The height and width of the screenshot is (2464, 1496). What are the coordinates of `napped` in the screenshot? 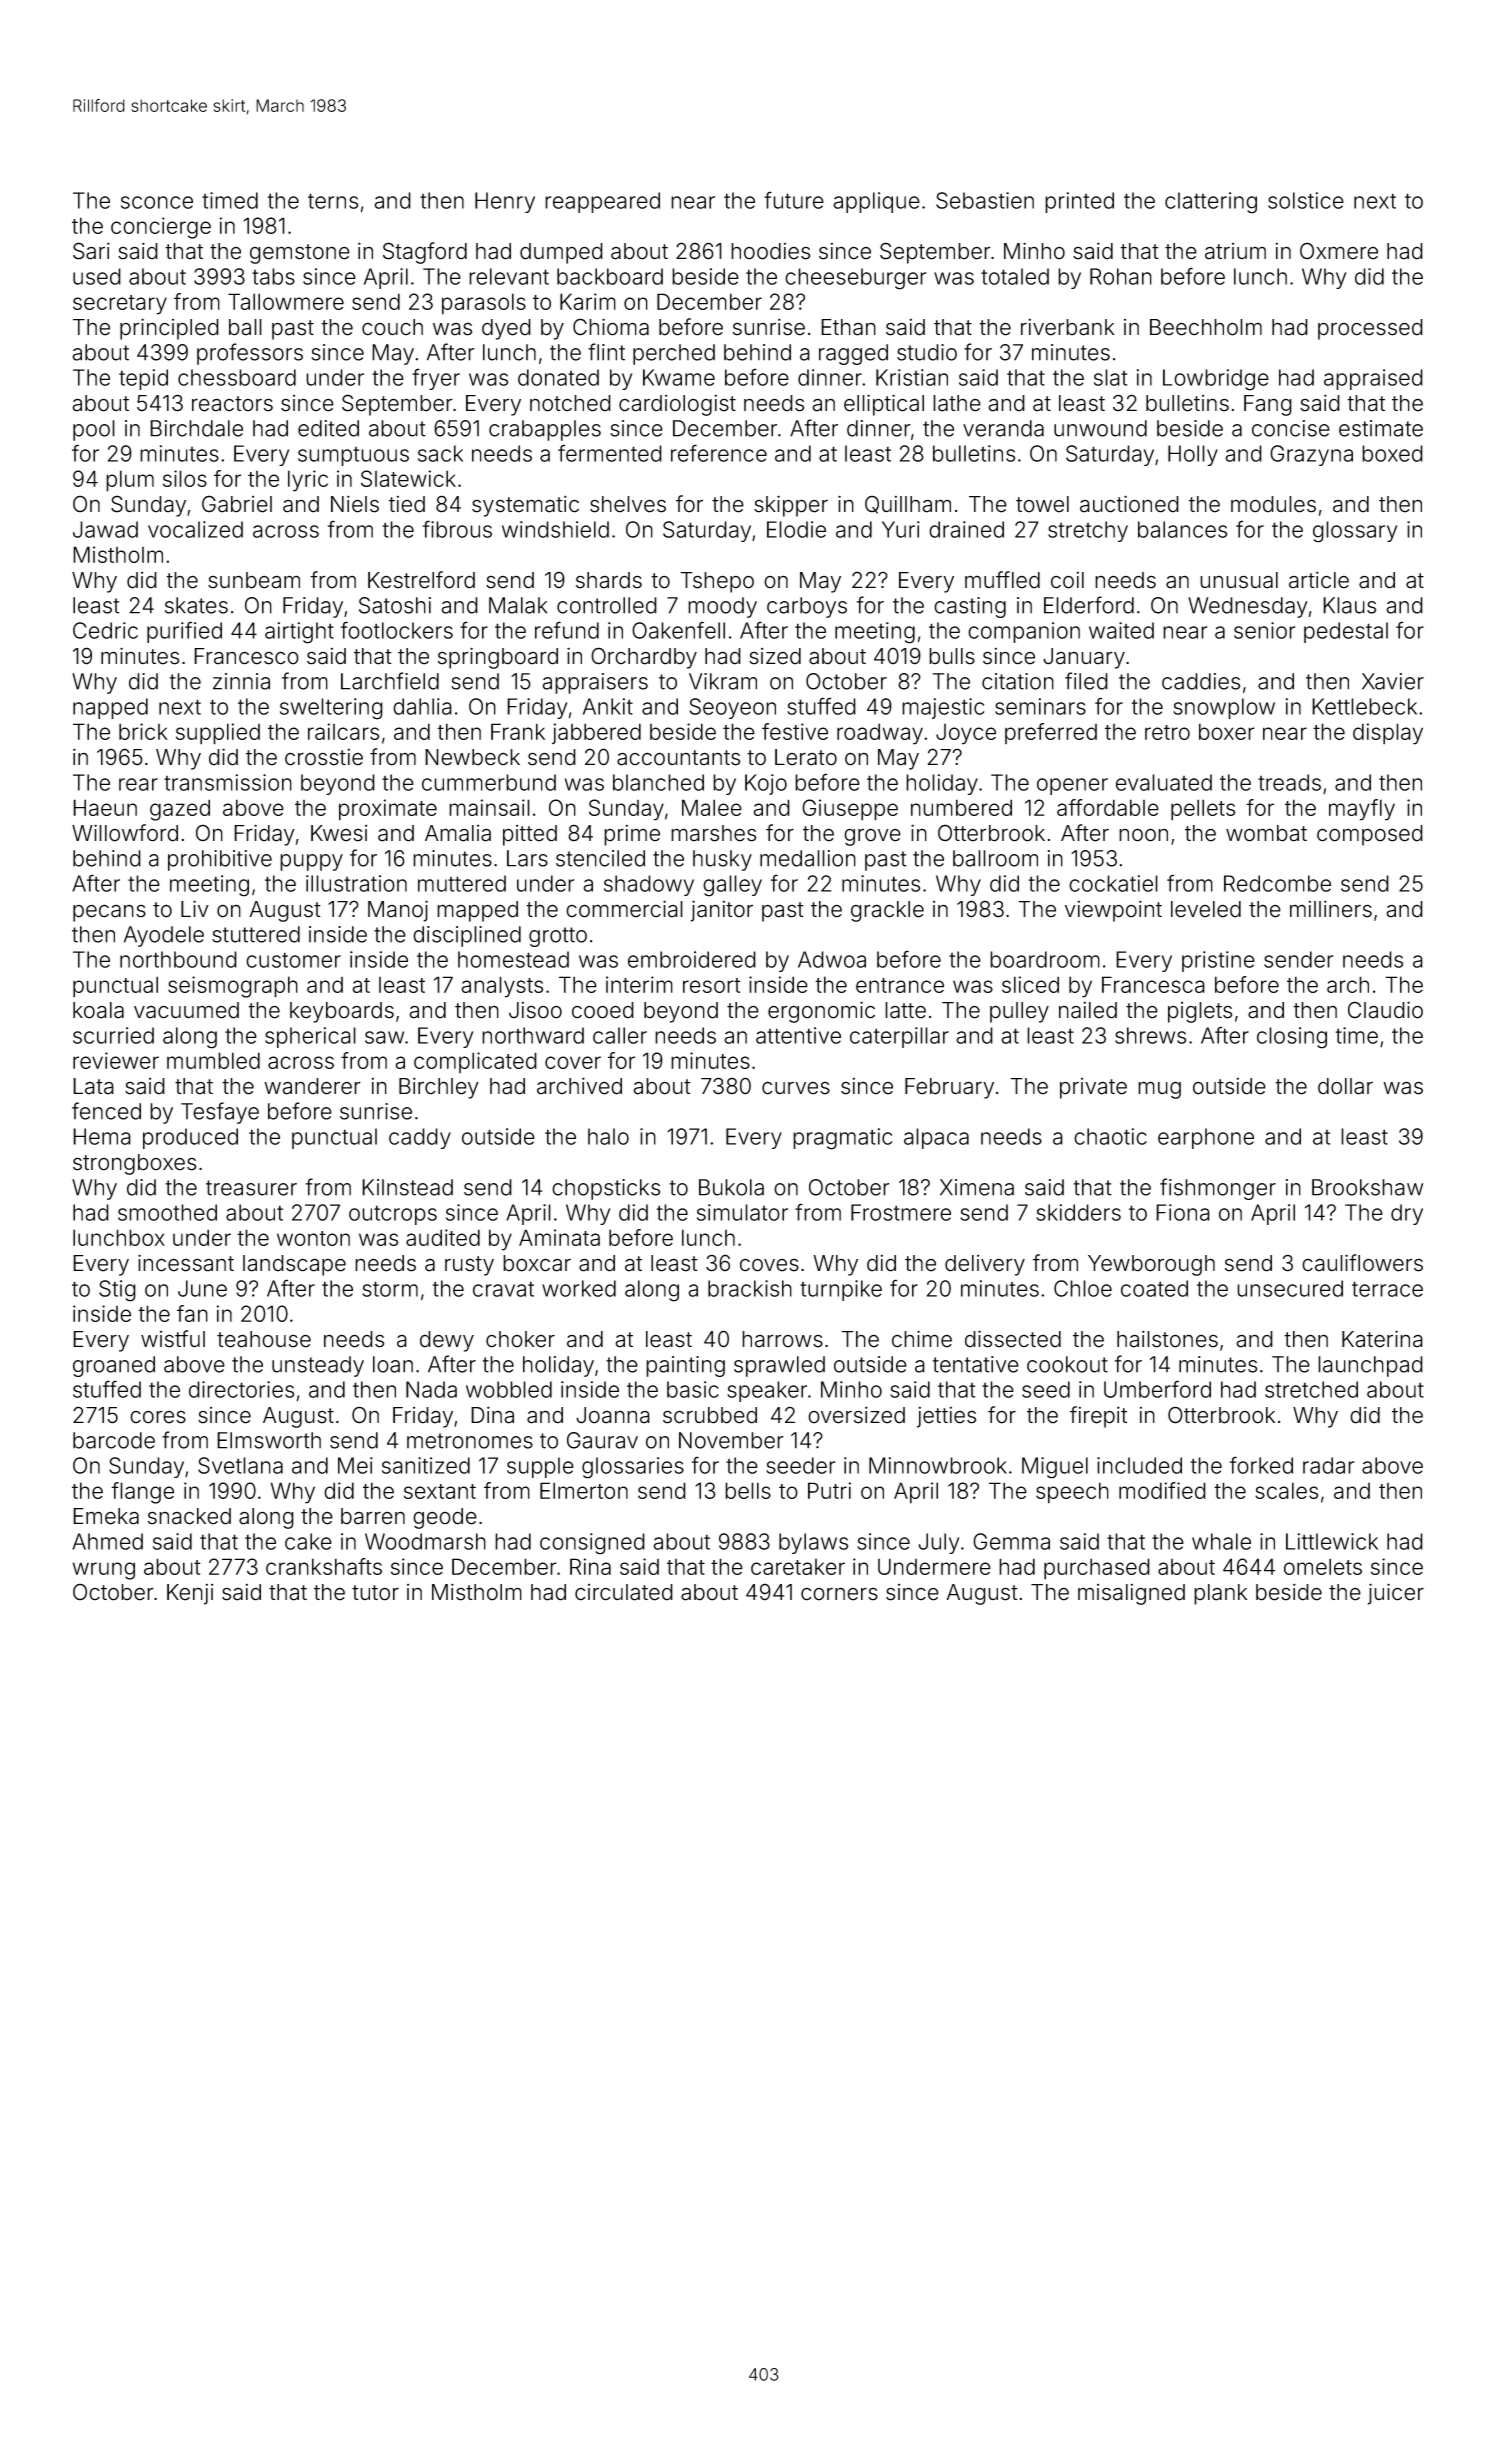 It's located at (110, 708).
